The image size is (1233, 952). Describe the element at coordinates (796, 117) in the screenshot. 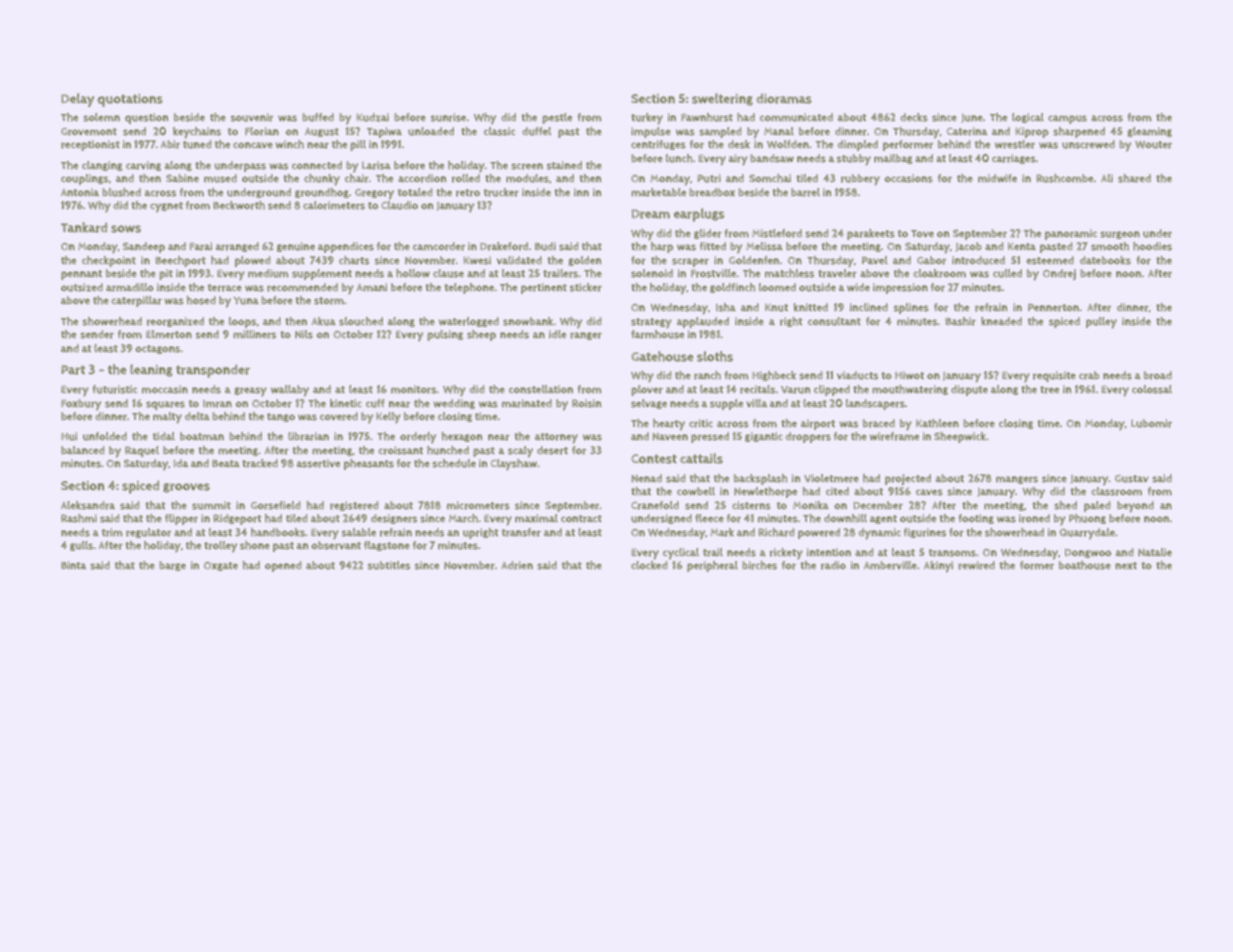

I see `communicated` at that location.
